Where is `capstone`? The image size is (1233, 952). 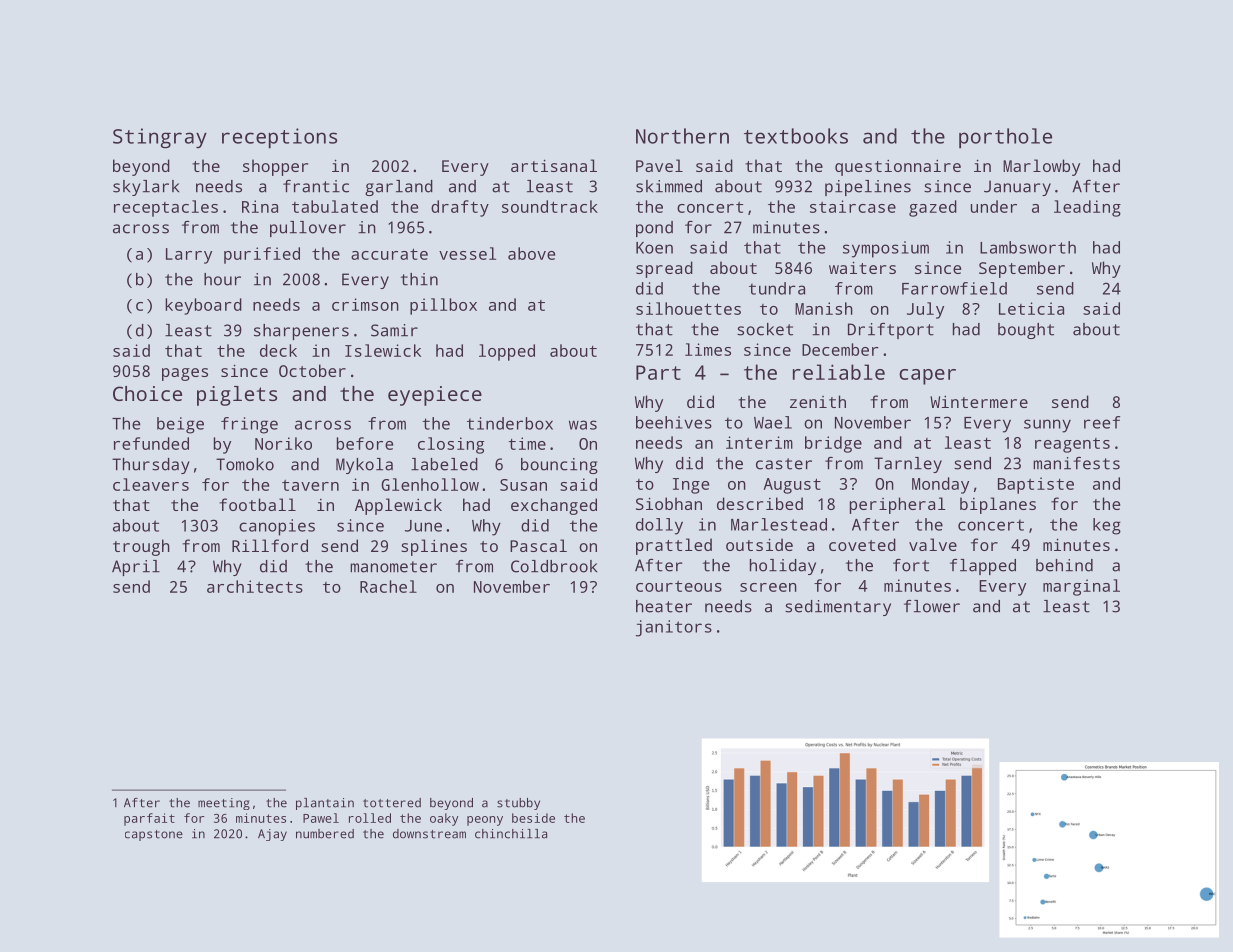
capstone is located at coordinates (154, 835).
